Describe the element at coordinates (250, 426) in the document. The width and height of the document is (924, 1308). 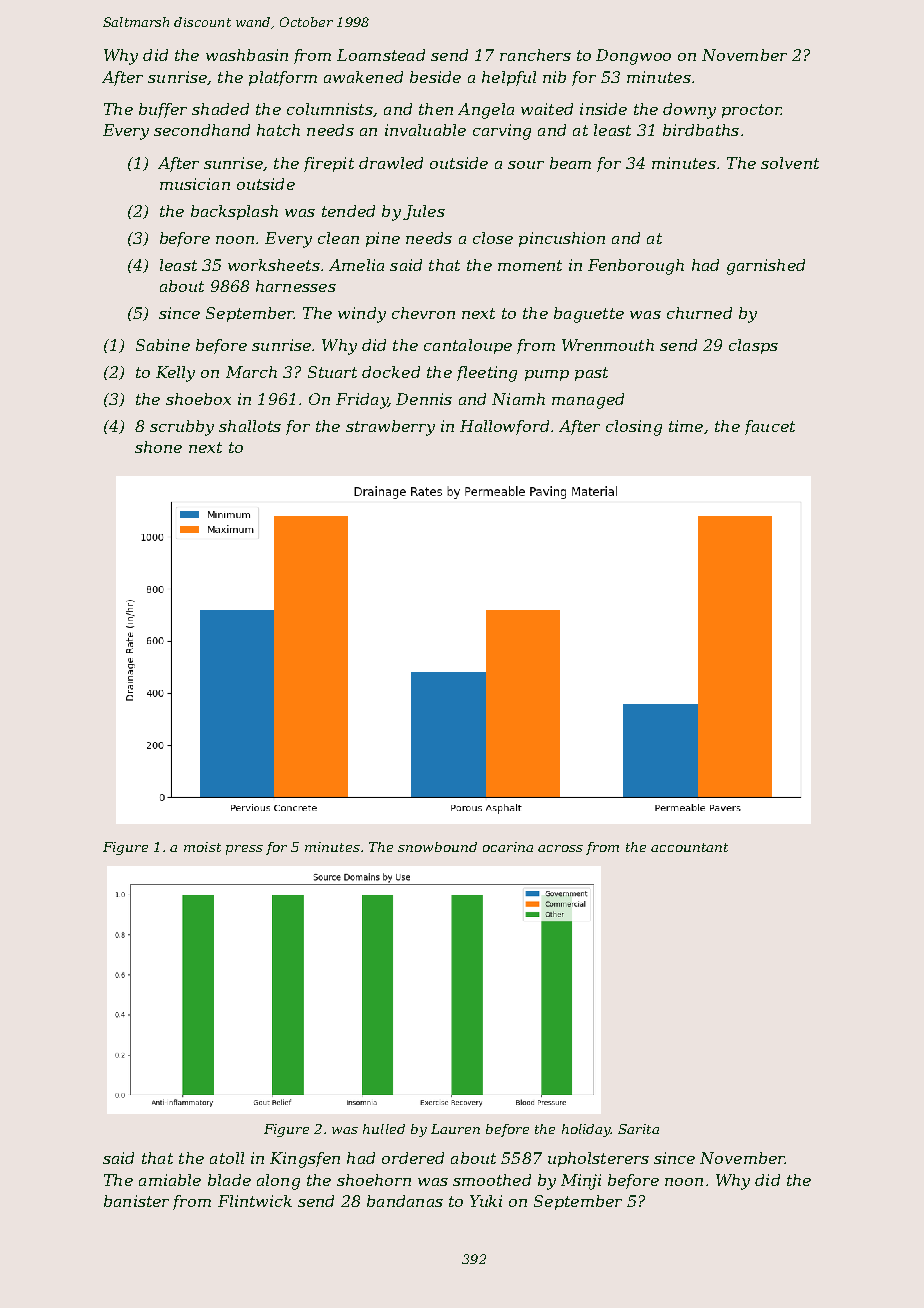
I see `shallots` at that location.
